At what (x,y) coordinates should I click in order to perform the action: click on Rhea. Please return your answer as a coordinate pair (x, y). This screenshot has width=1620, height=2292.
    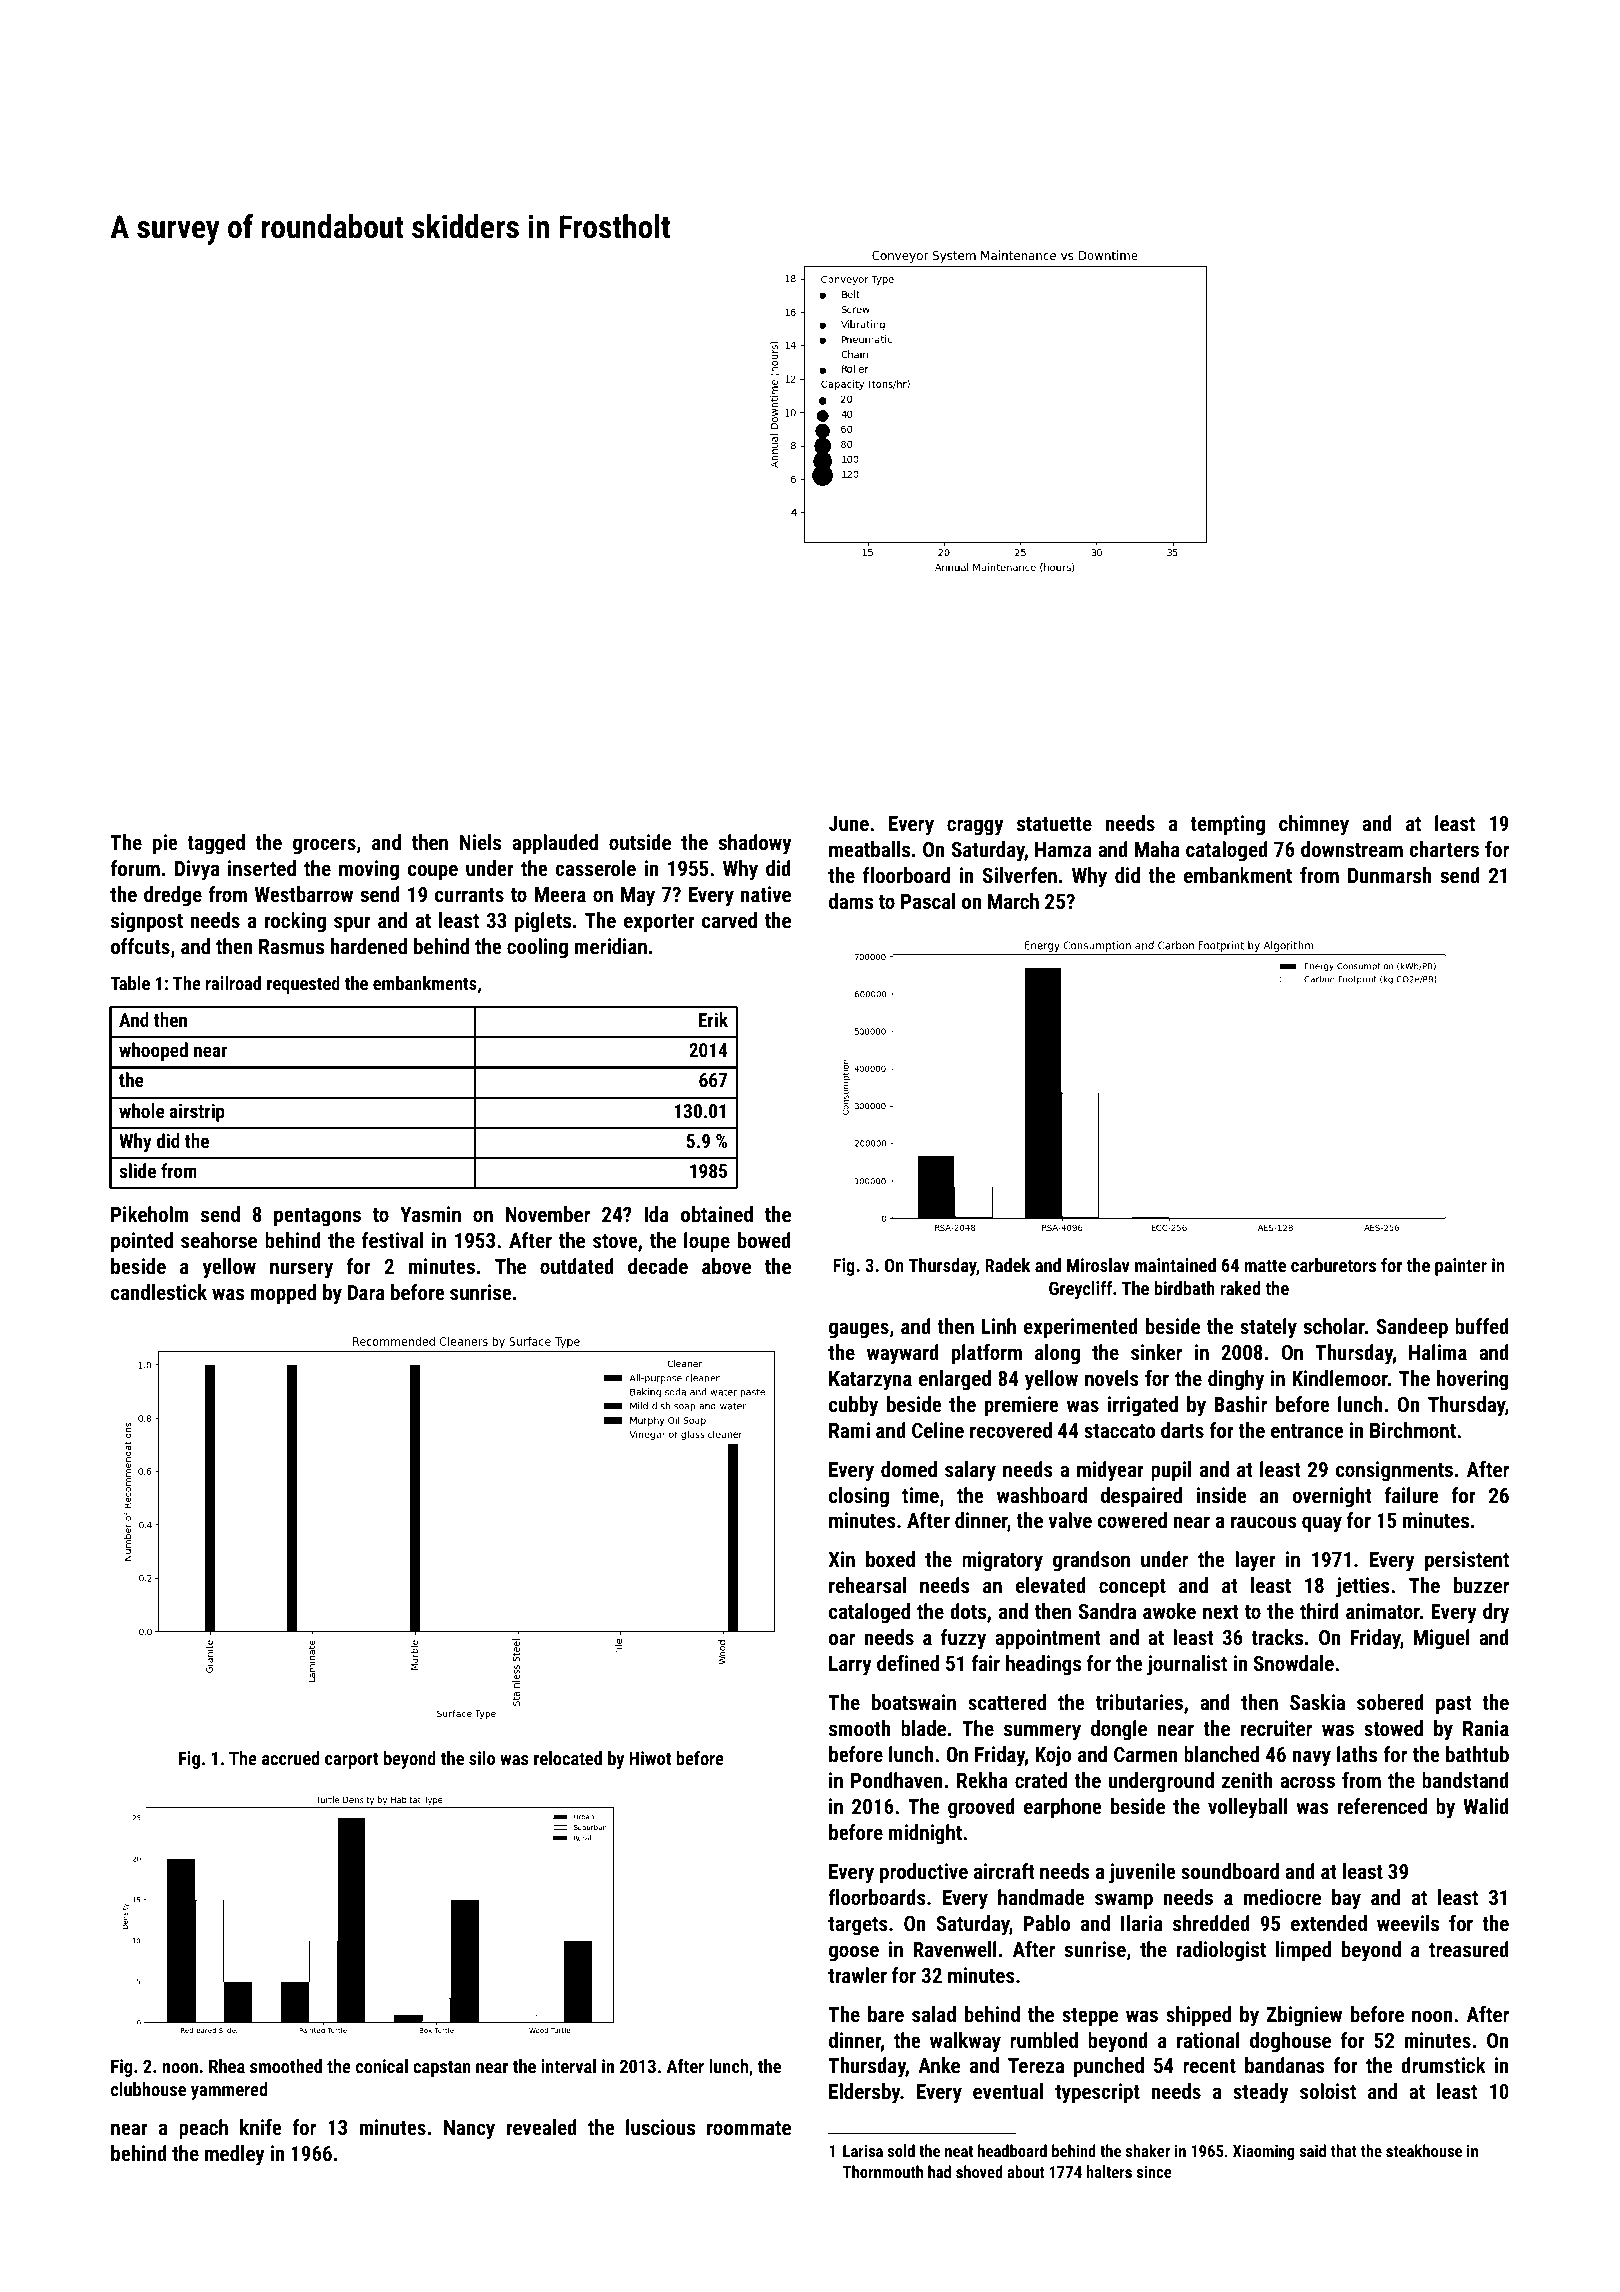
    Looking at the image, I should click on (227, 2066).
